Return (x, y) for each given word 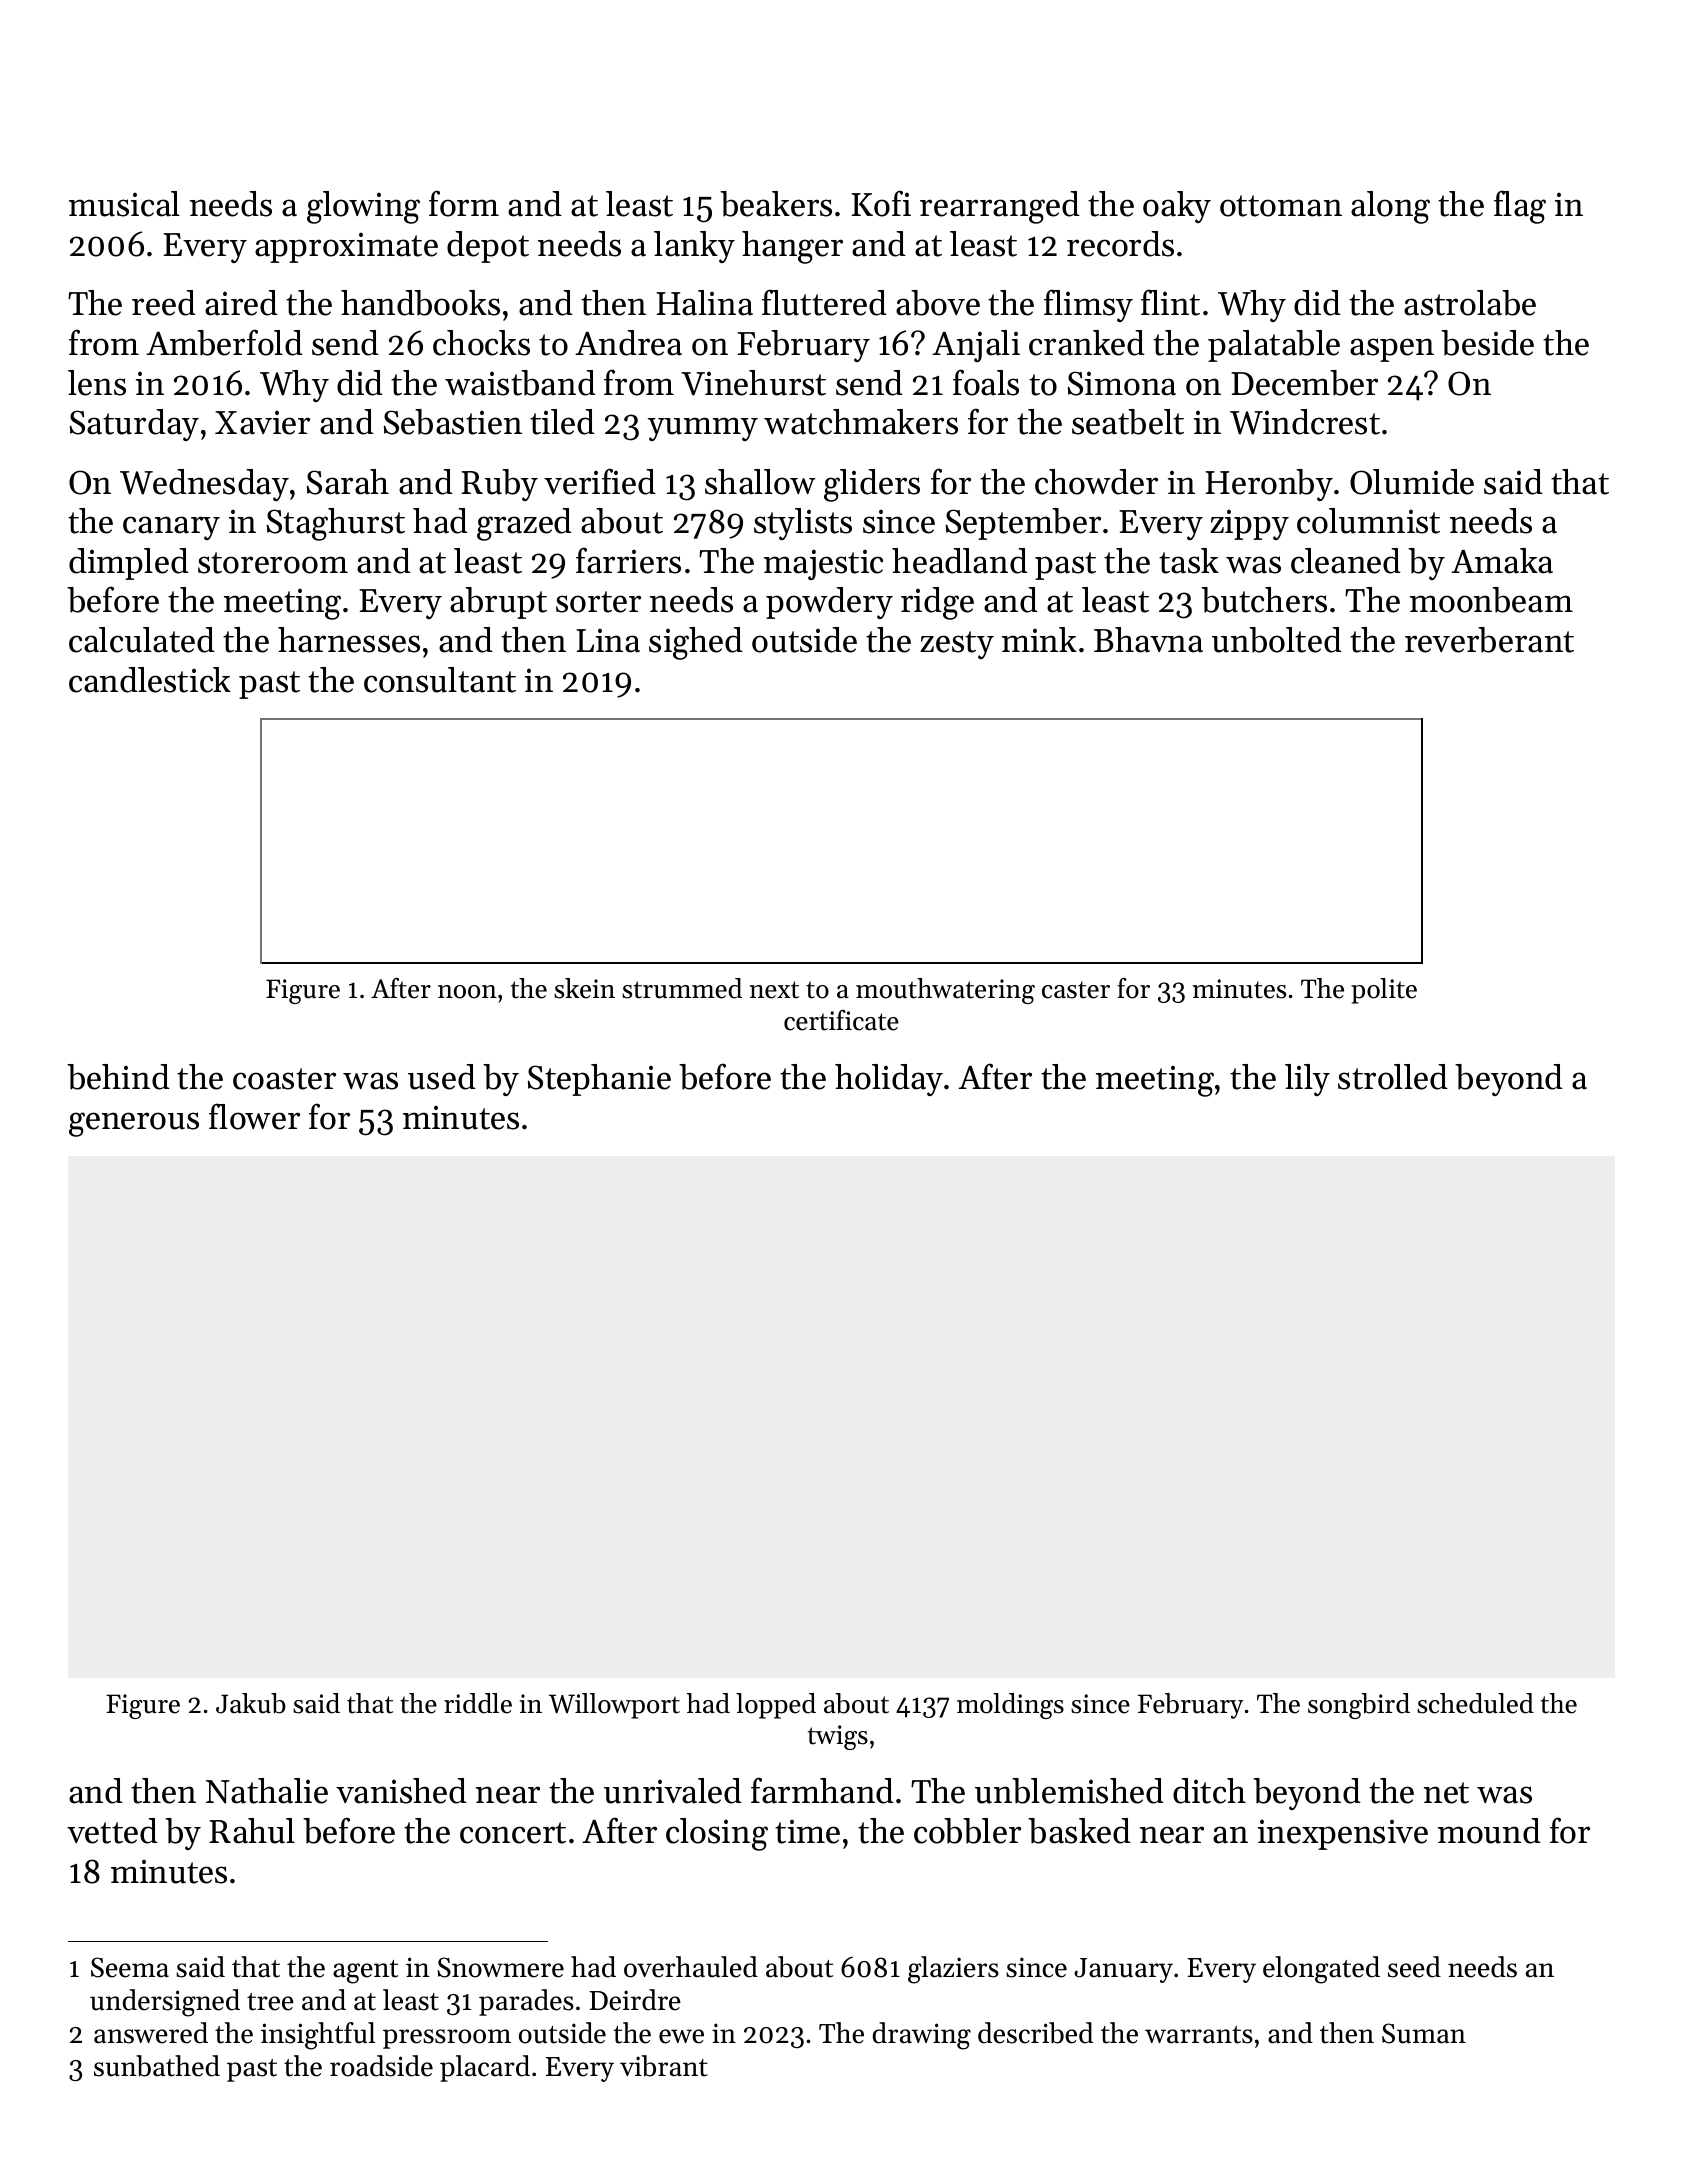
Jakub (251, 1703)
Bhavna (1148, 640)
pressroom (447, 2039)
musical (124, 204)
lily (1307, 1080)
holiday (889, 1080)
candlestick (150, 680)
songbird (1359, 1706)
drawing (922, 2036)
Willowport (614, 1706)
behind (118, 1077)
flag (1520, 207)
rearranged (1000, 207)
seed (1414, 1967)
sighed (696, 643)
